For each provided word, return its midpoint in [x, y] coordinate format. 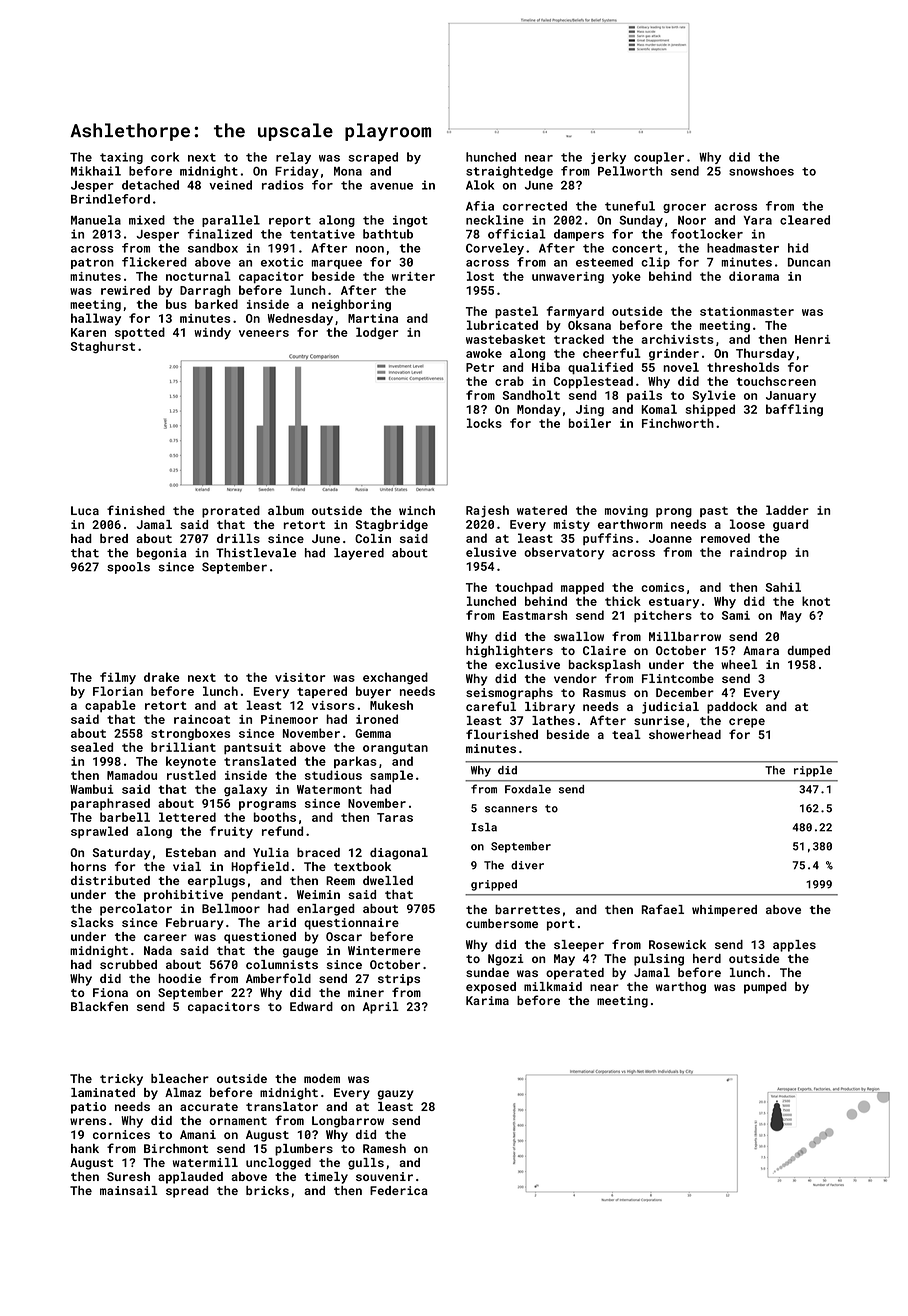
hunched [491, 157]
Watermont [329, 789]
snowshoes [761, 171]
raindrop [758, 553]
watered [542, 510]
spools [128, 568]
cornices [121, 1134]
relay [293, 158]
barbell [125, 817]
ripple [813, 771]
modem [322, 1078]
